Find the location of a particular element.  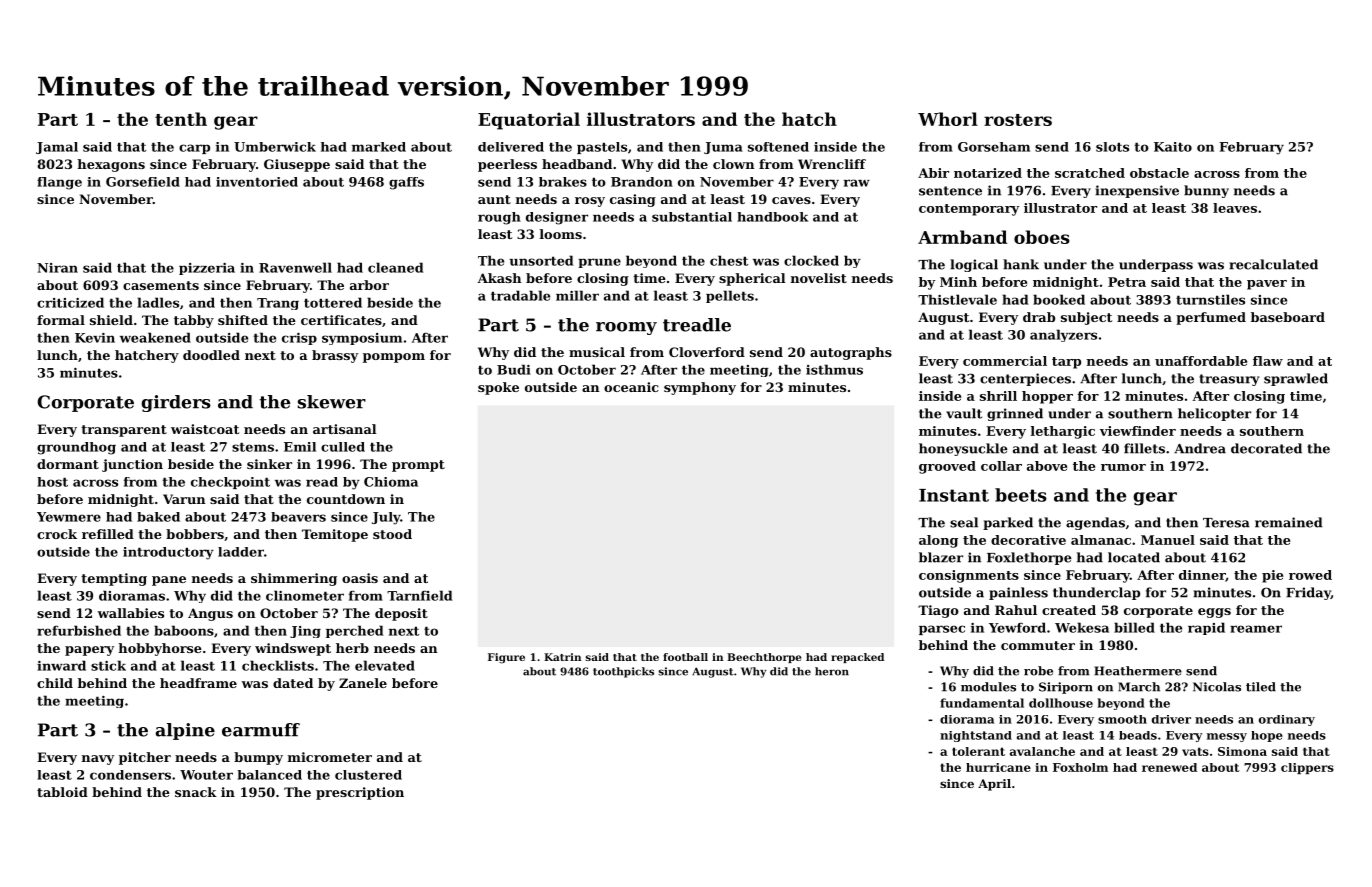

prescription is located at coordinates (360, 793).
